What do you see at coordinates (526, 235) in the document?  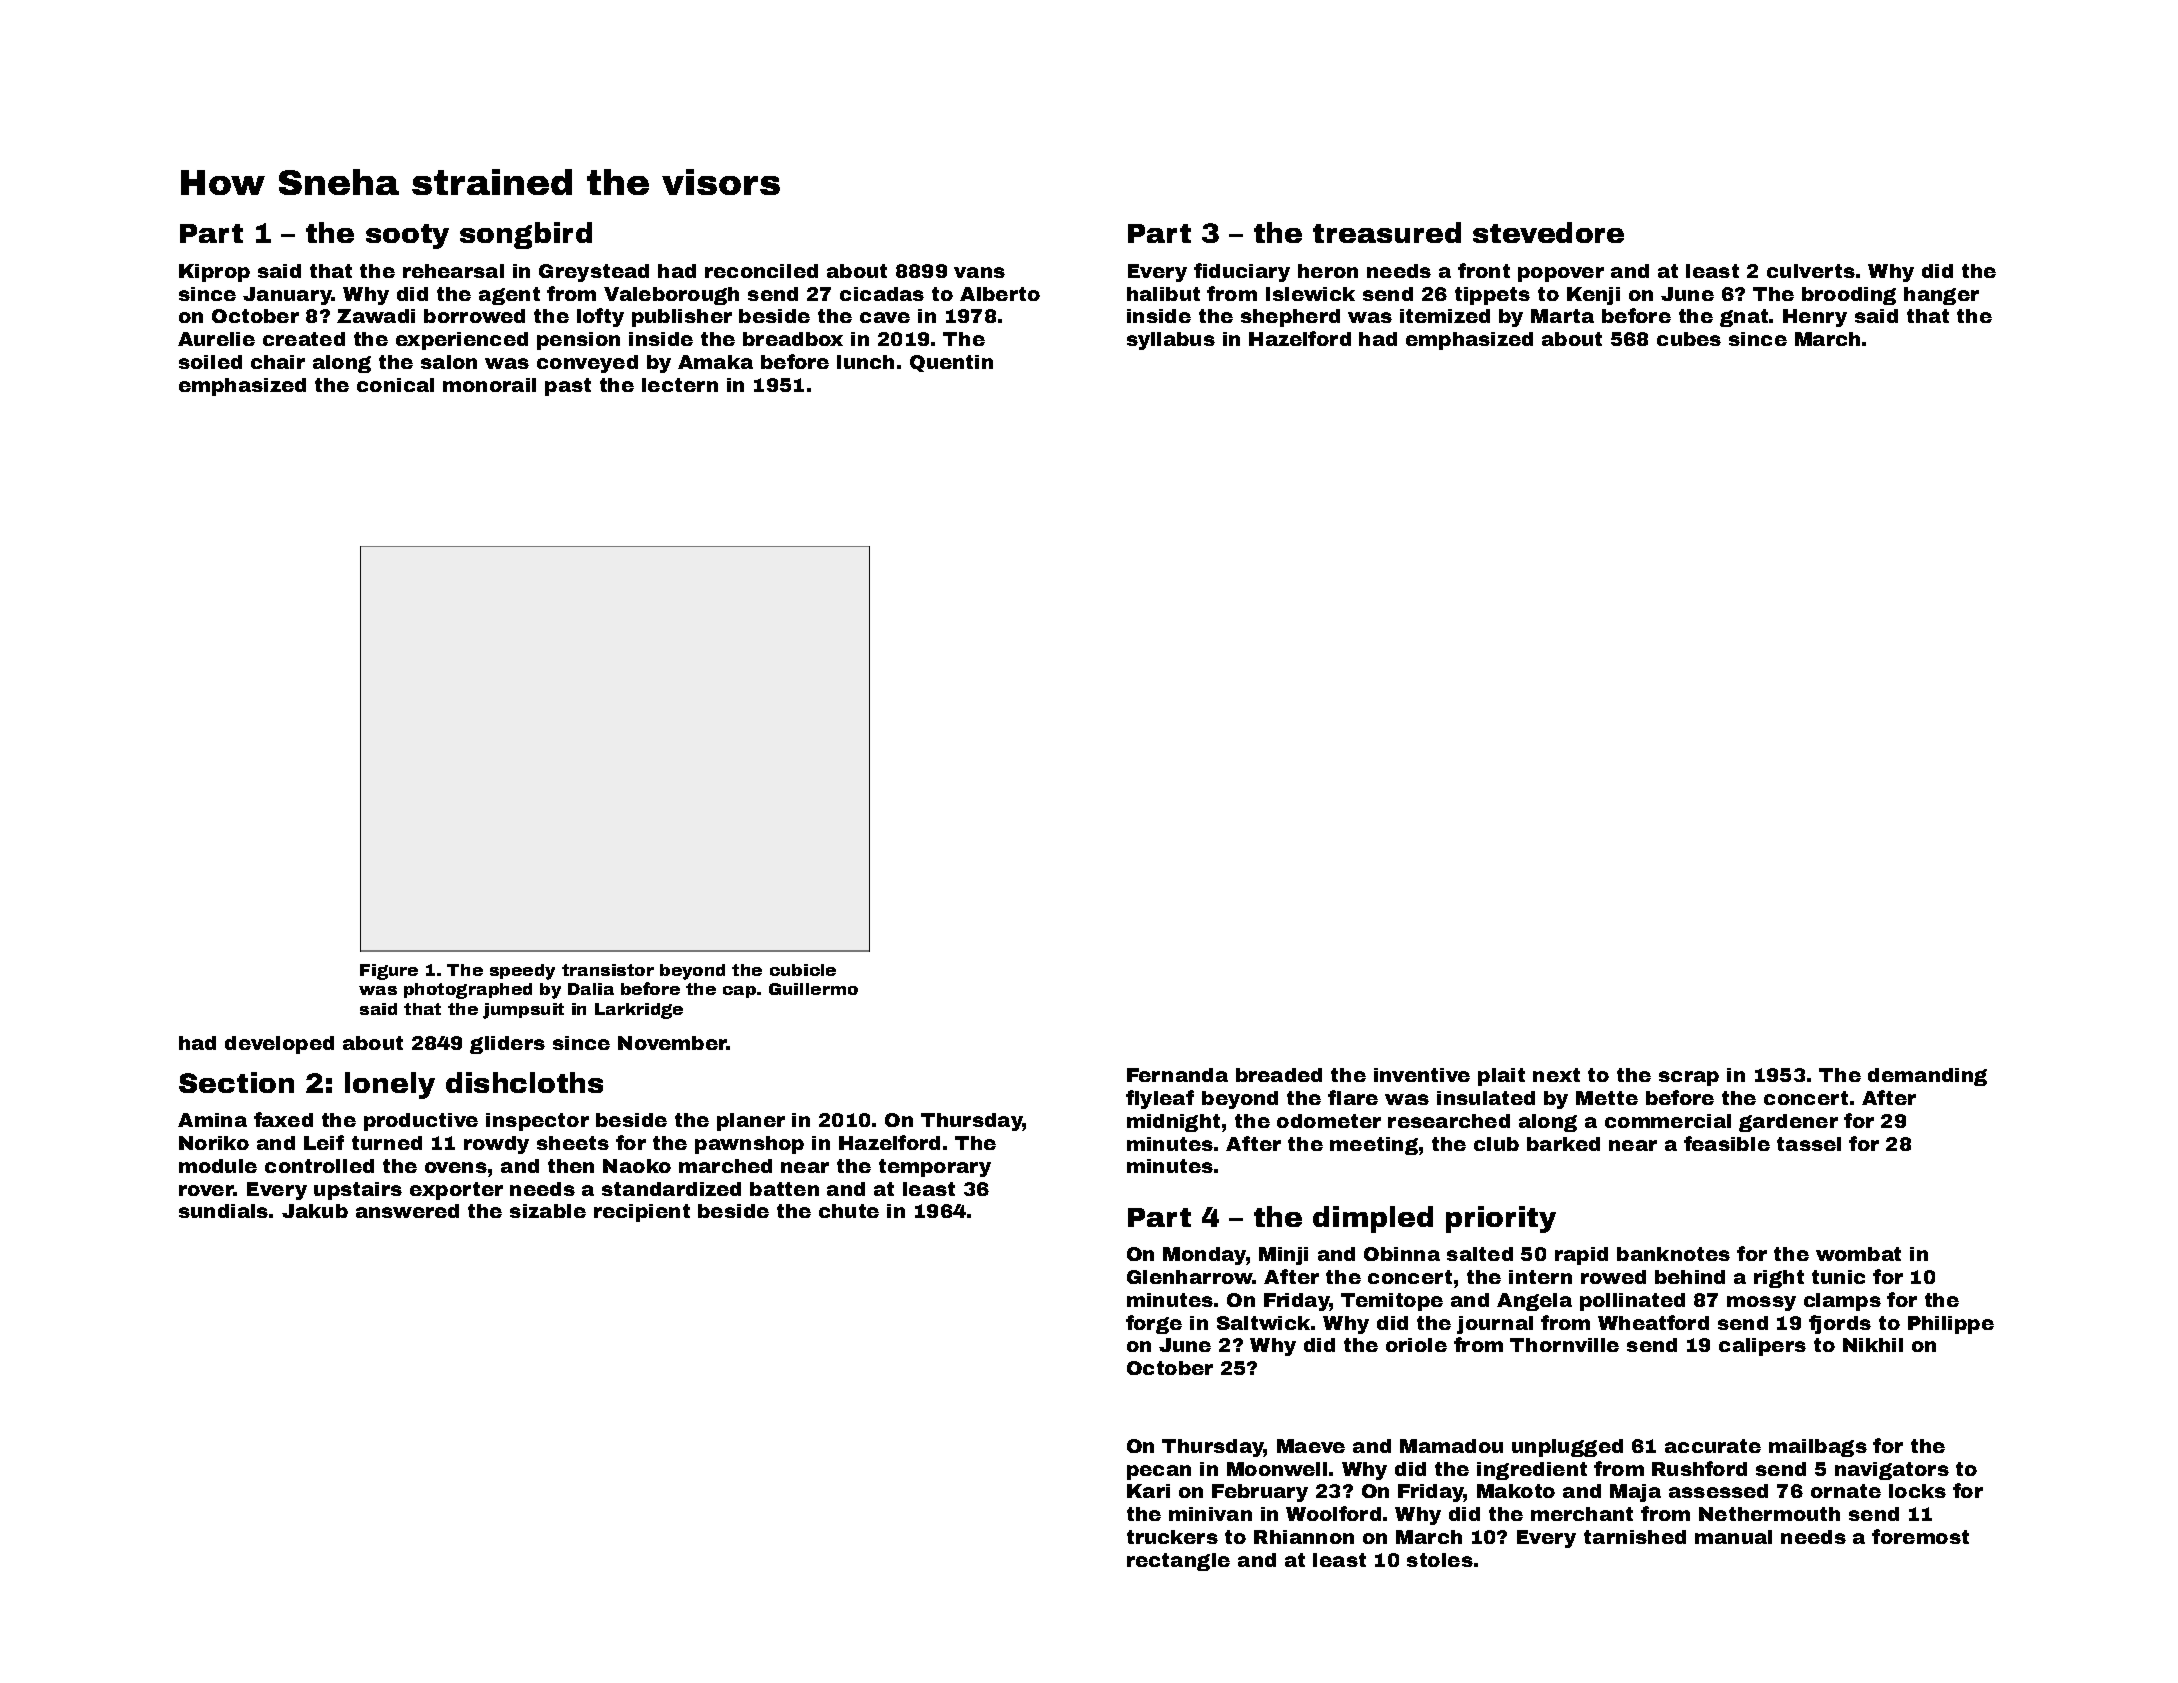 I see `songbird` at bounding box center [526, 235].
